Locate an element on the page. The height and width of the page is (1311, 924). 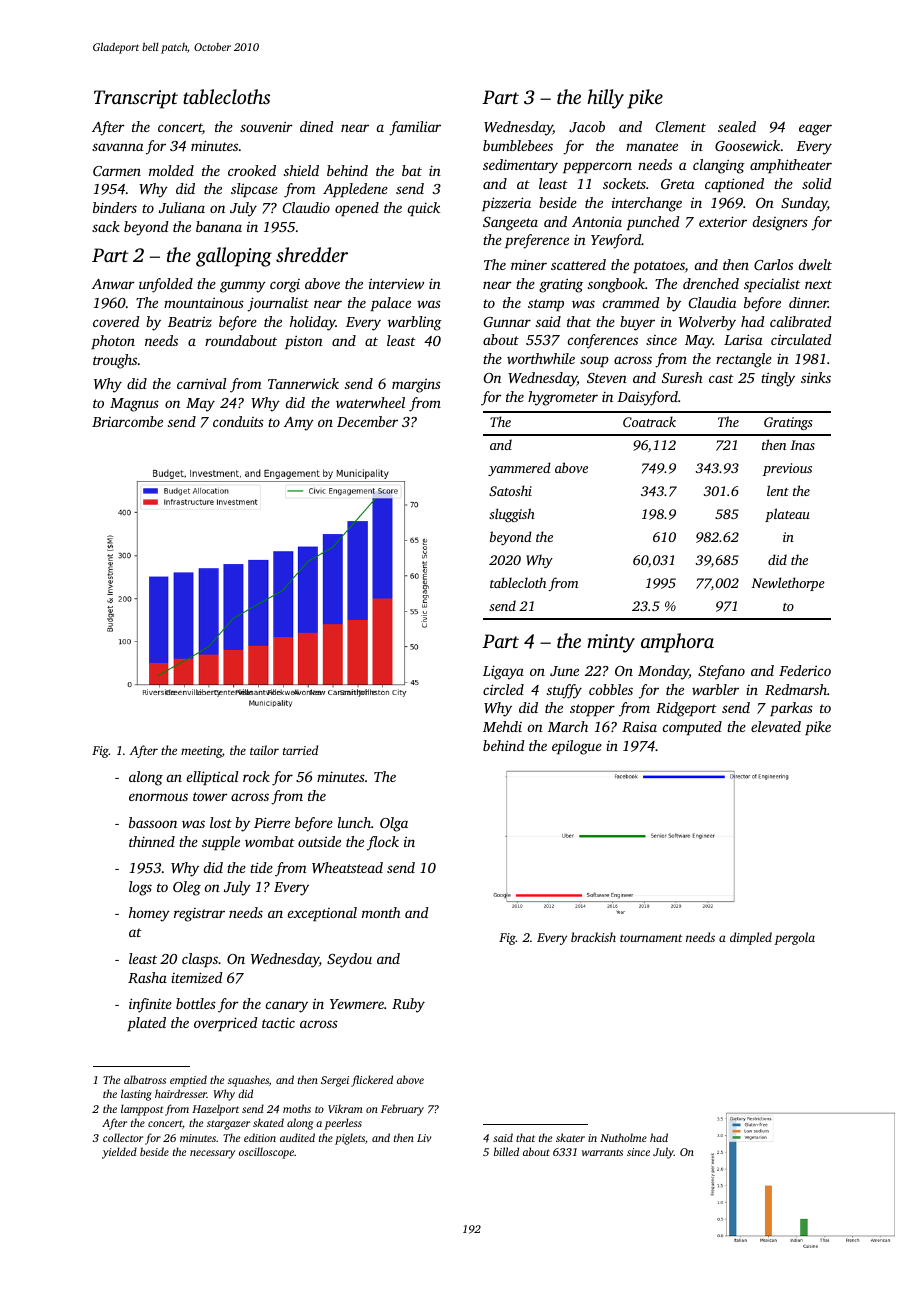
Inas is located at coordinates (802, 445).
